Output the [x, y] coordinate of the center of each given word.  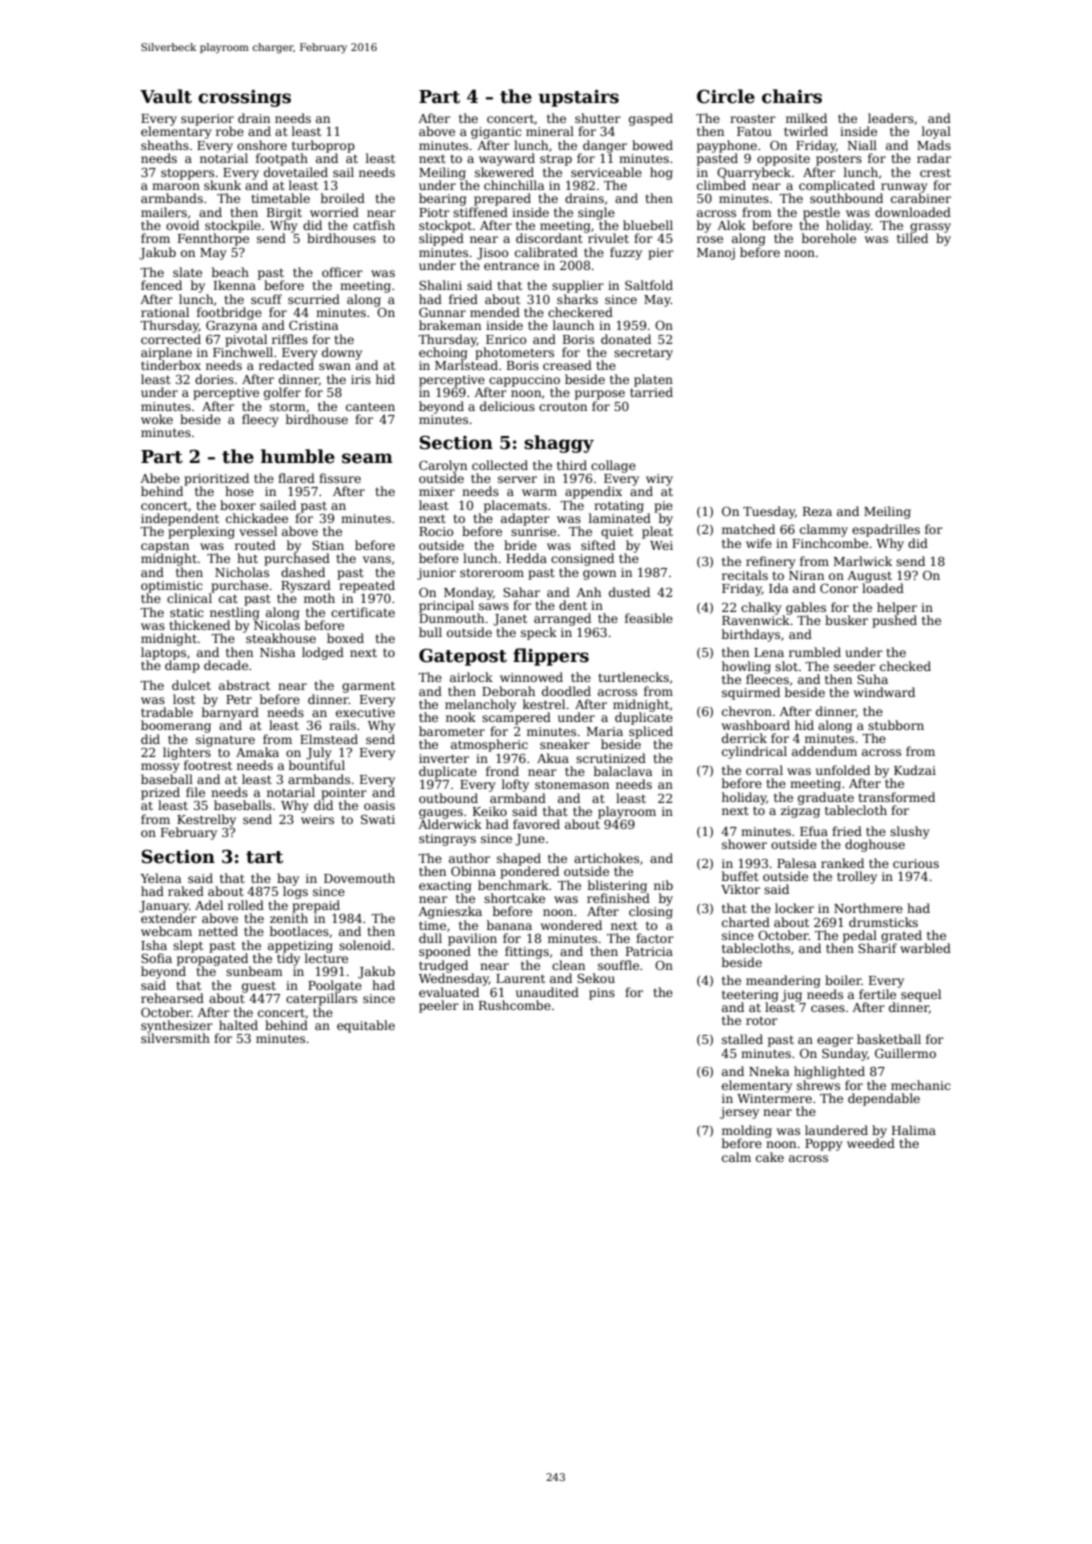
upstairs [578, 98]
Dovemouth [359, 878]
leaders [891, 118]
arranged [562, 619]
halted [238, 1025]
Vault [166, 96]
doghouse [875, 845]
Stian [328, 545]
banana [509, 925]
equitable [366, 1026]
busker [846, 620]
